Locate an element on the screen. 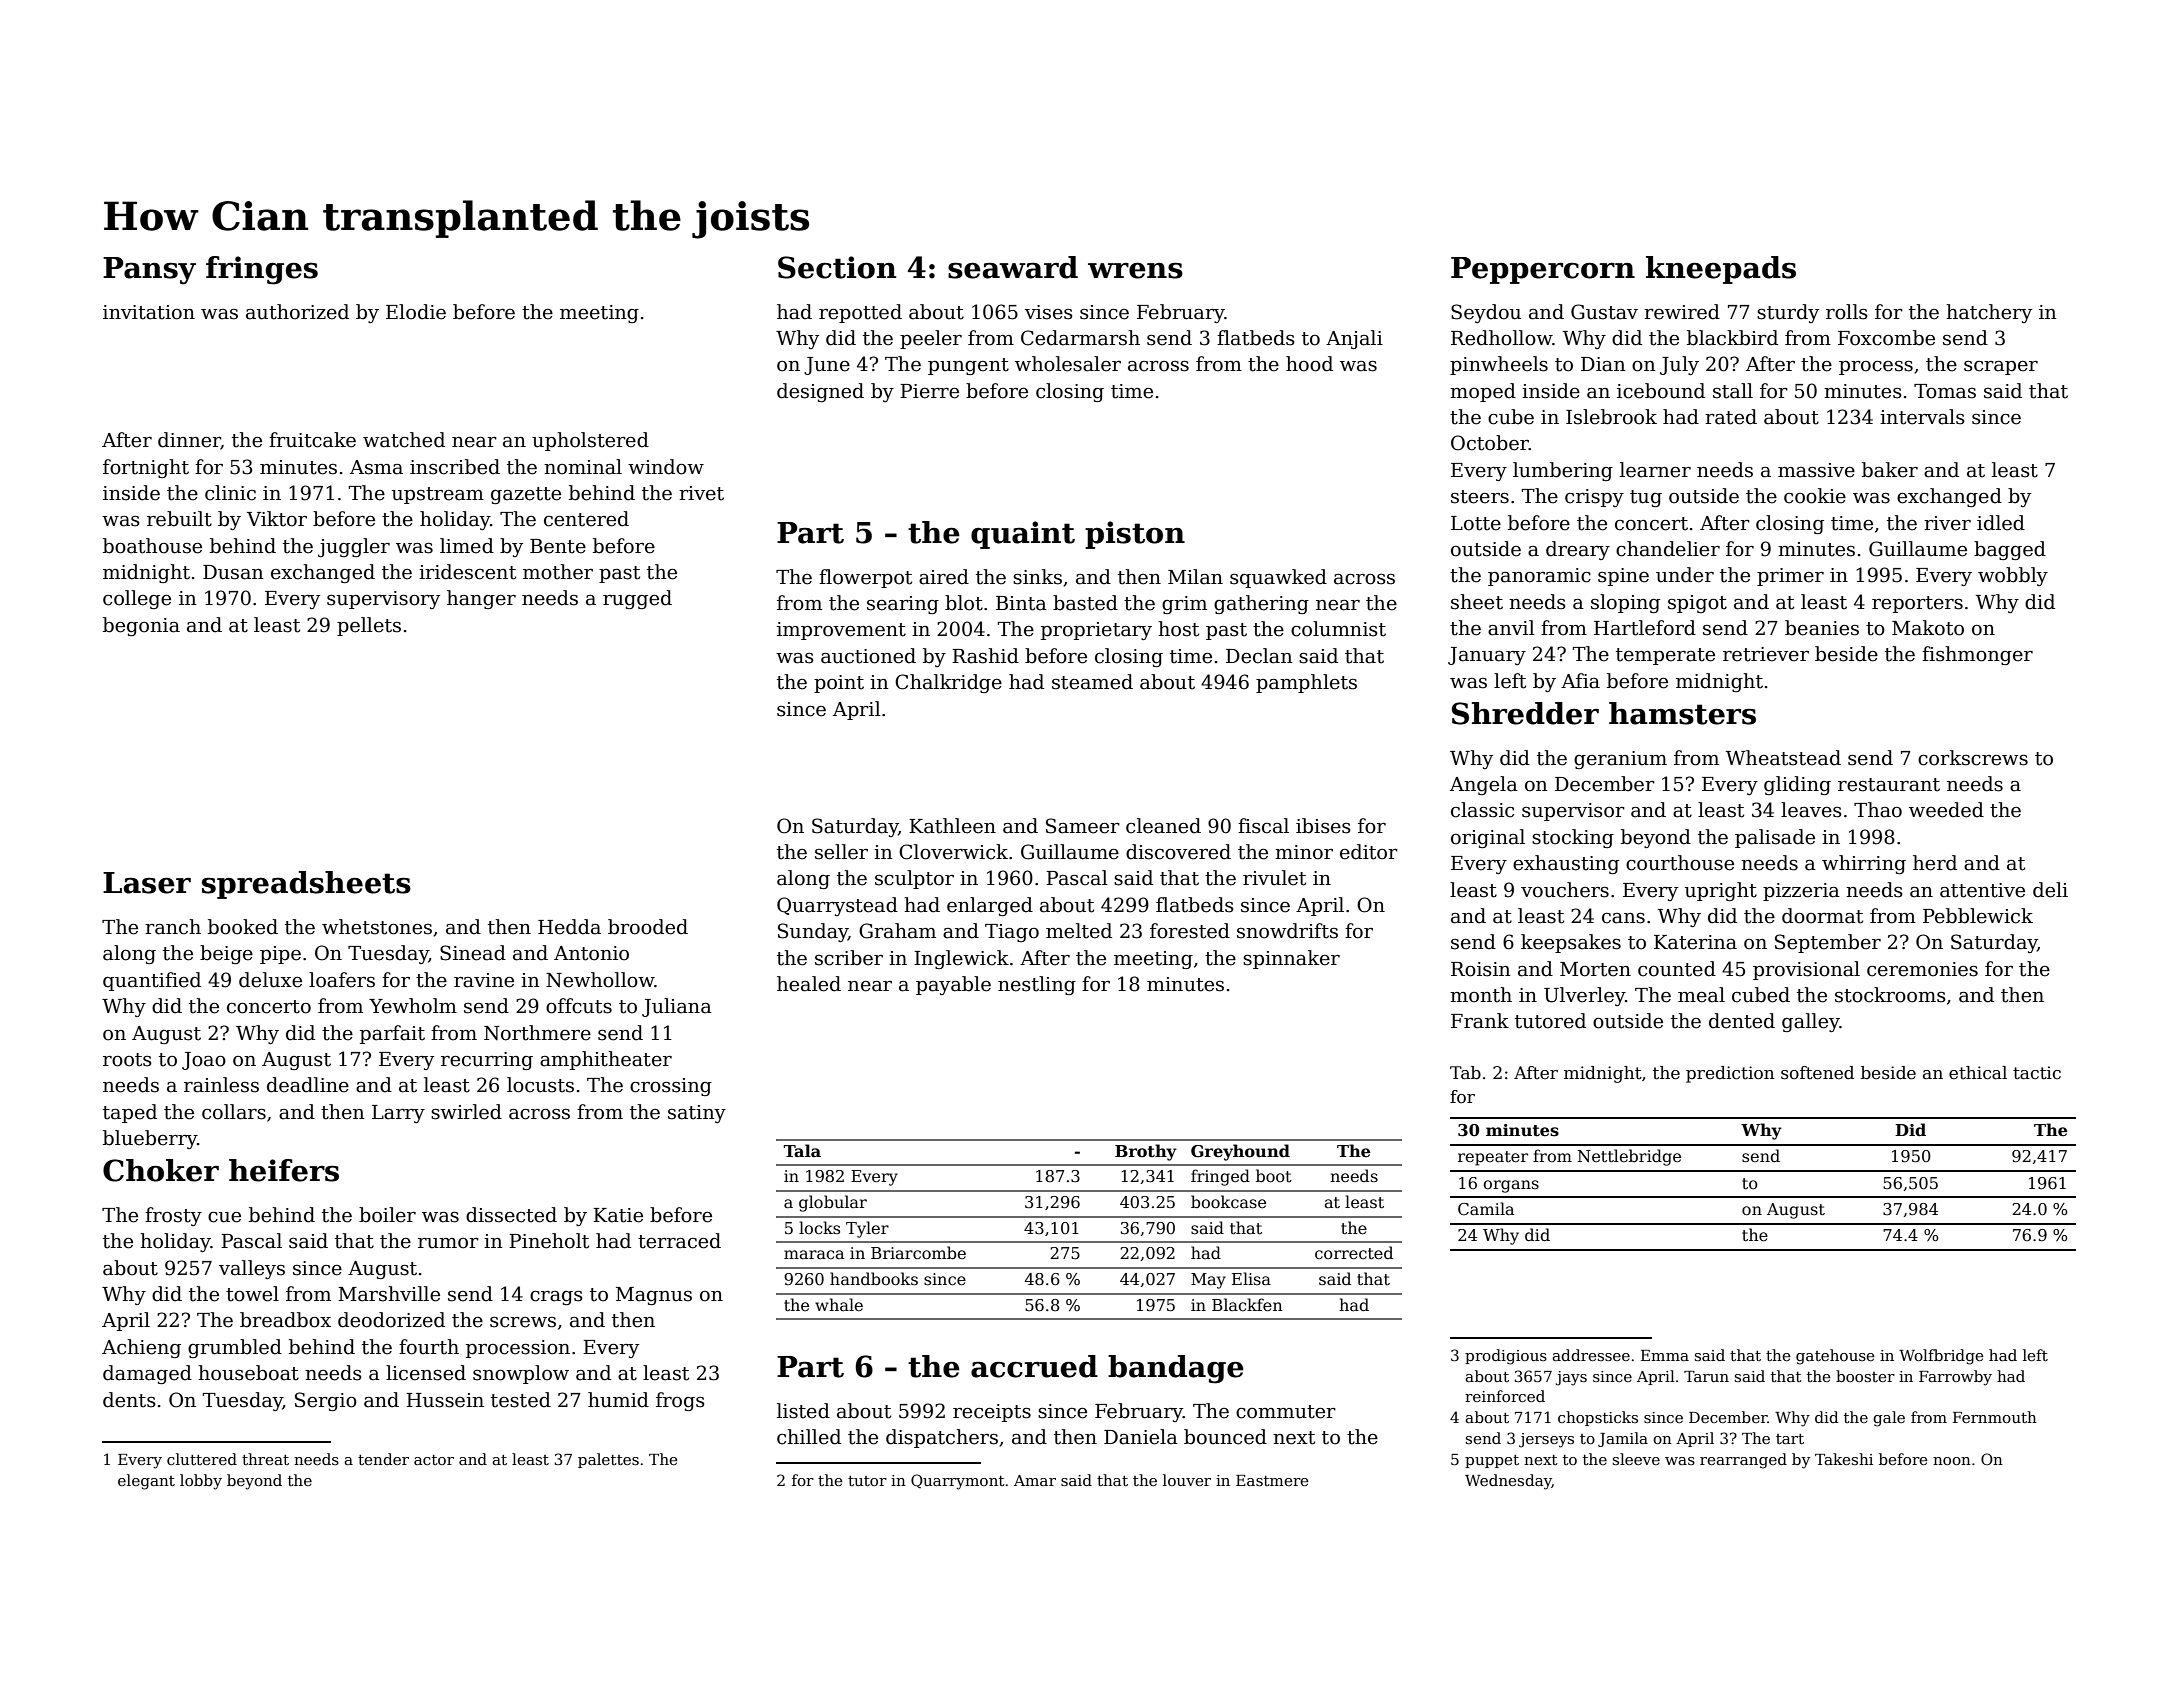  tactic is located at coordinates (2037, 1073).
